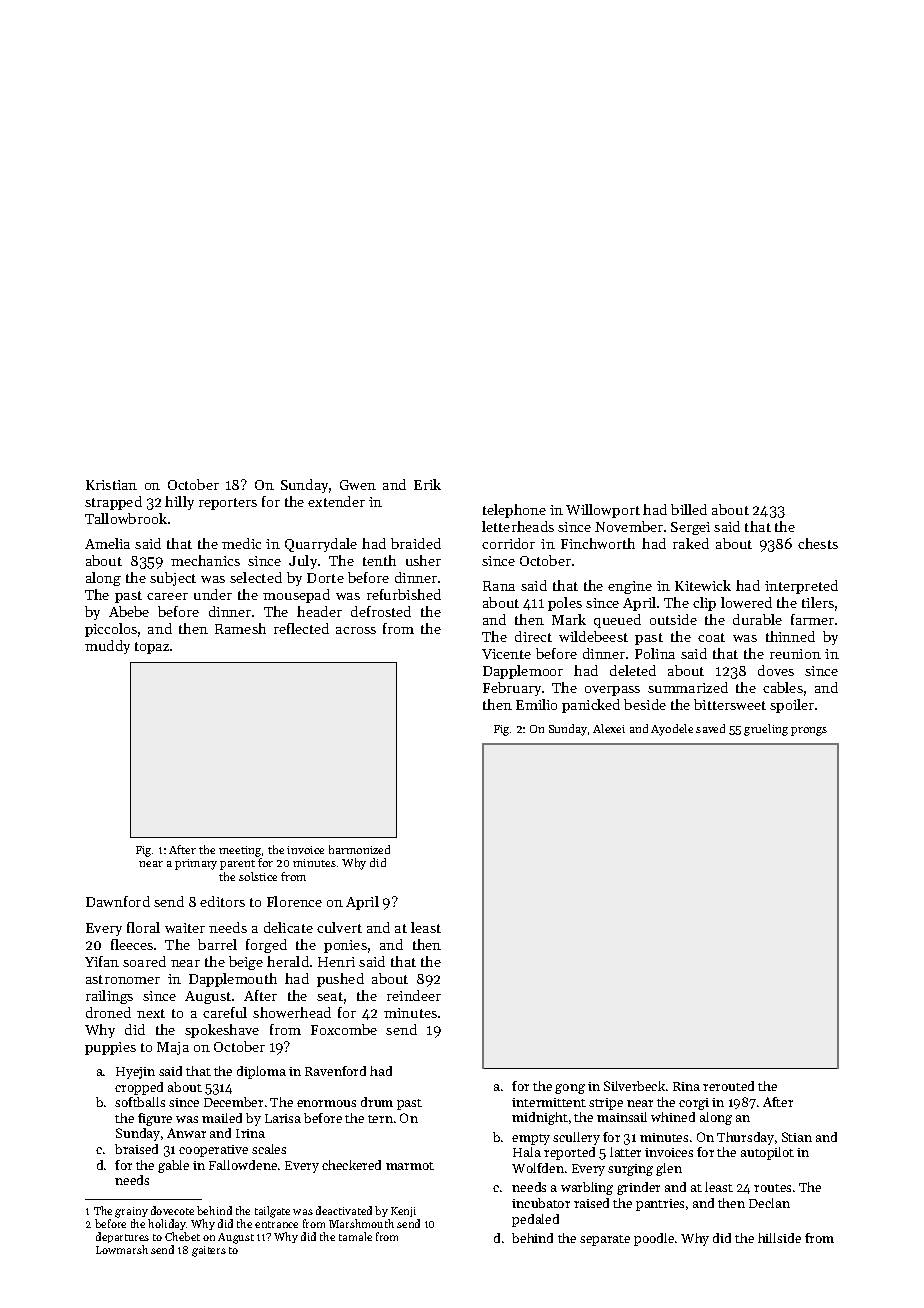 This screenshot has height=1308, width=924. What do you see at coordinates (336, 501) in the screenshot?
I see `extender` at bounding box center [336, 501].
